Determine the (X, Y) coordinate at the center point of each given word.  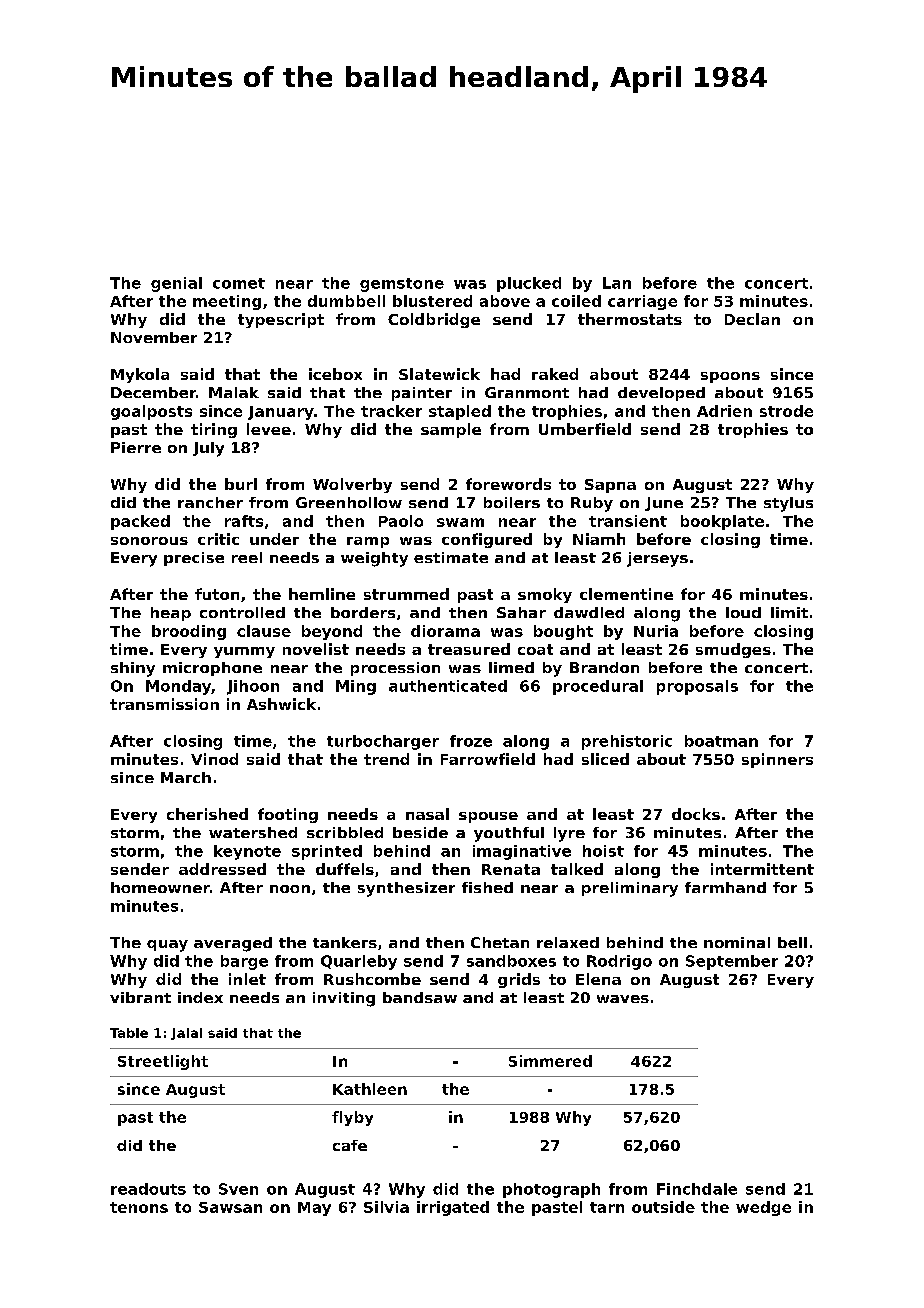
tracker (391, 411)
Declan (752, 319)
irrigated (453, 1208)
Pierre (136, 447)
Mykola (140, 375)
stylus (788, 504)
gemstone (402, 285)
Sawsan (230, 1207)
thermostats (630, 319)
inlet (247, 979)
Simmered (550, 1061)
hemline (322, 594)
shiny (133, 669)
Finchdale (697, 1189)
